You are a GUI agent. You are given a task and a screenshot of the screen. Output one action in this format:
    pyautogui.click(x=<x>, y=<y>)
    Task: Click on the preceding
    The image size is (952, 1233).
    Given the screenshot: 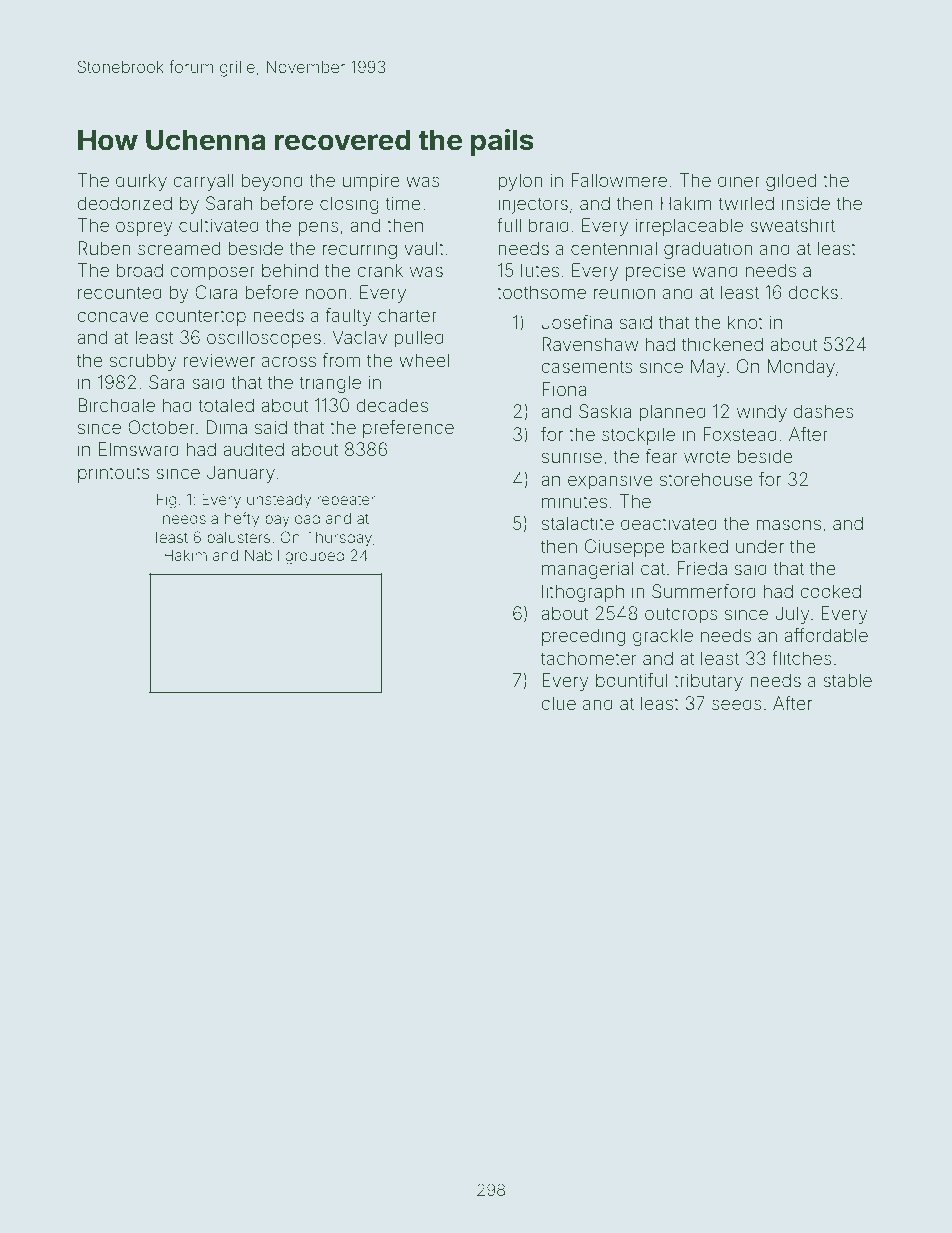 What is the action you would take?
    pyautogui.click(x=583, y=637)
